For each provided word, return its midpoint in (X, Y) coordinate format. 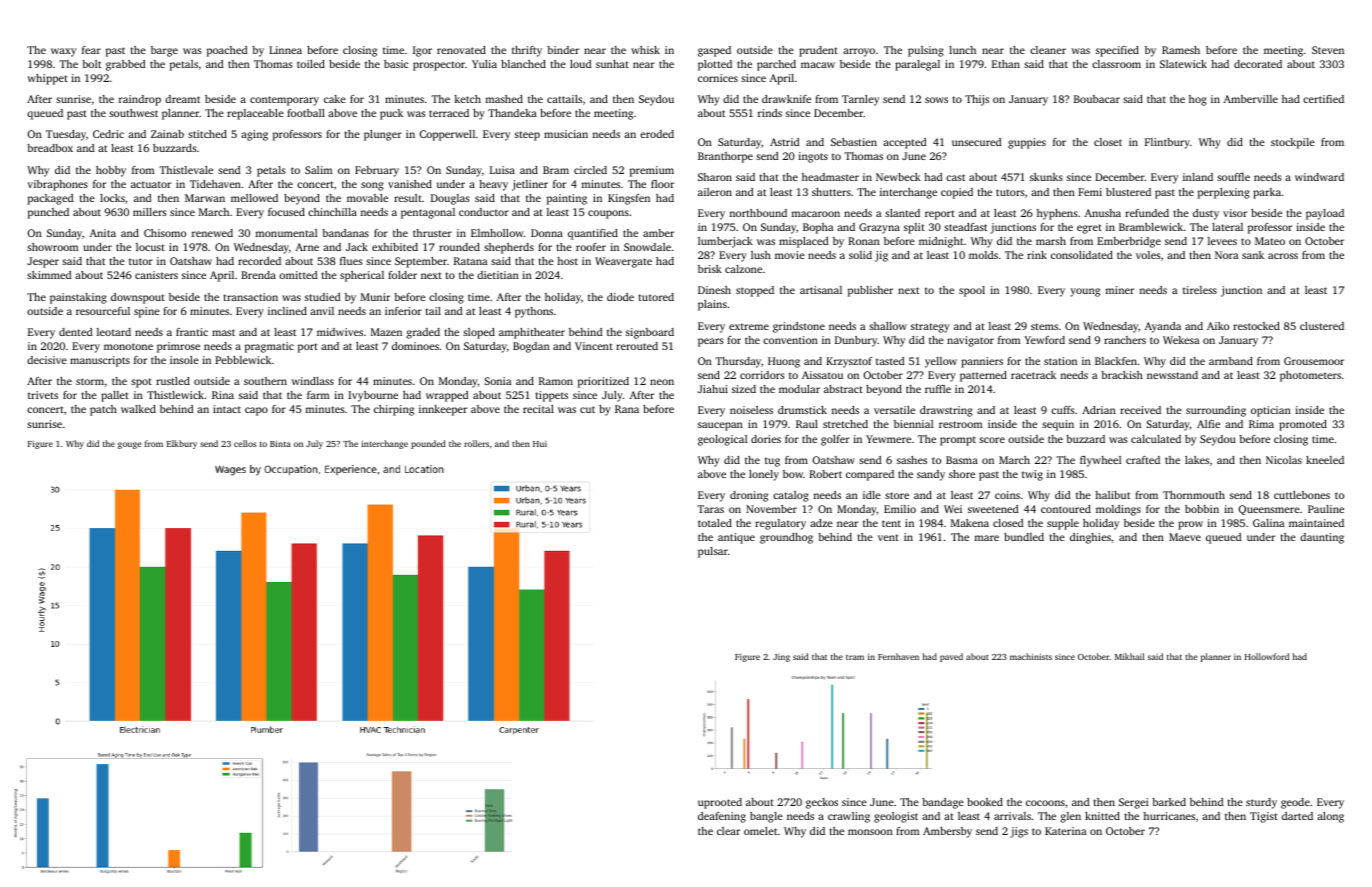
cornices (718, 78)
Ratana (470, 261)
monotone (128, 346)
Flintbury (1167, 143)
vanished (410, 184)
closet (1108, 142)
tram (855, 657)
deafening (722, 817)
